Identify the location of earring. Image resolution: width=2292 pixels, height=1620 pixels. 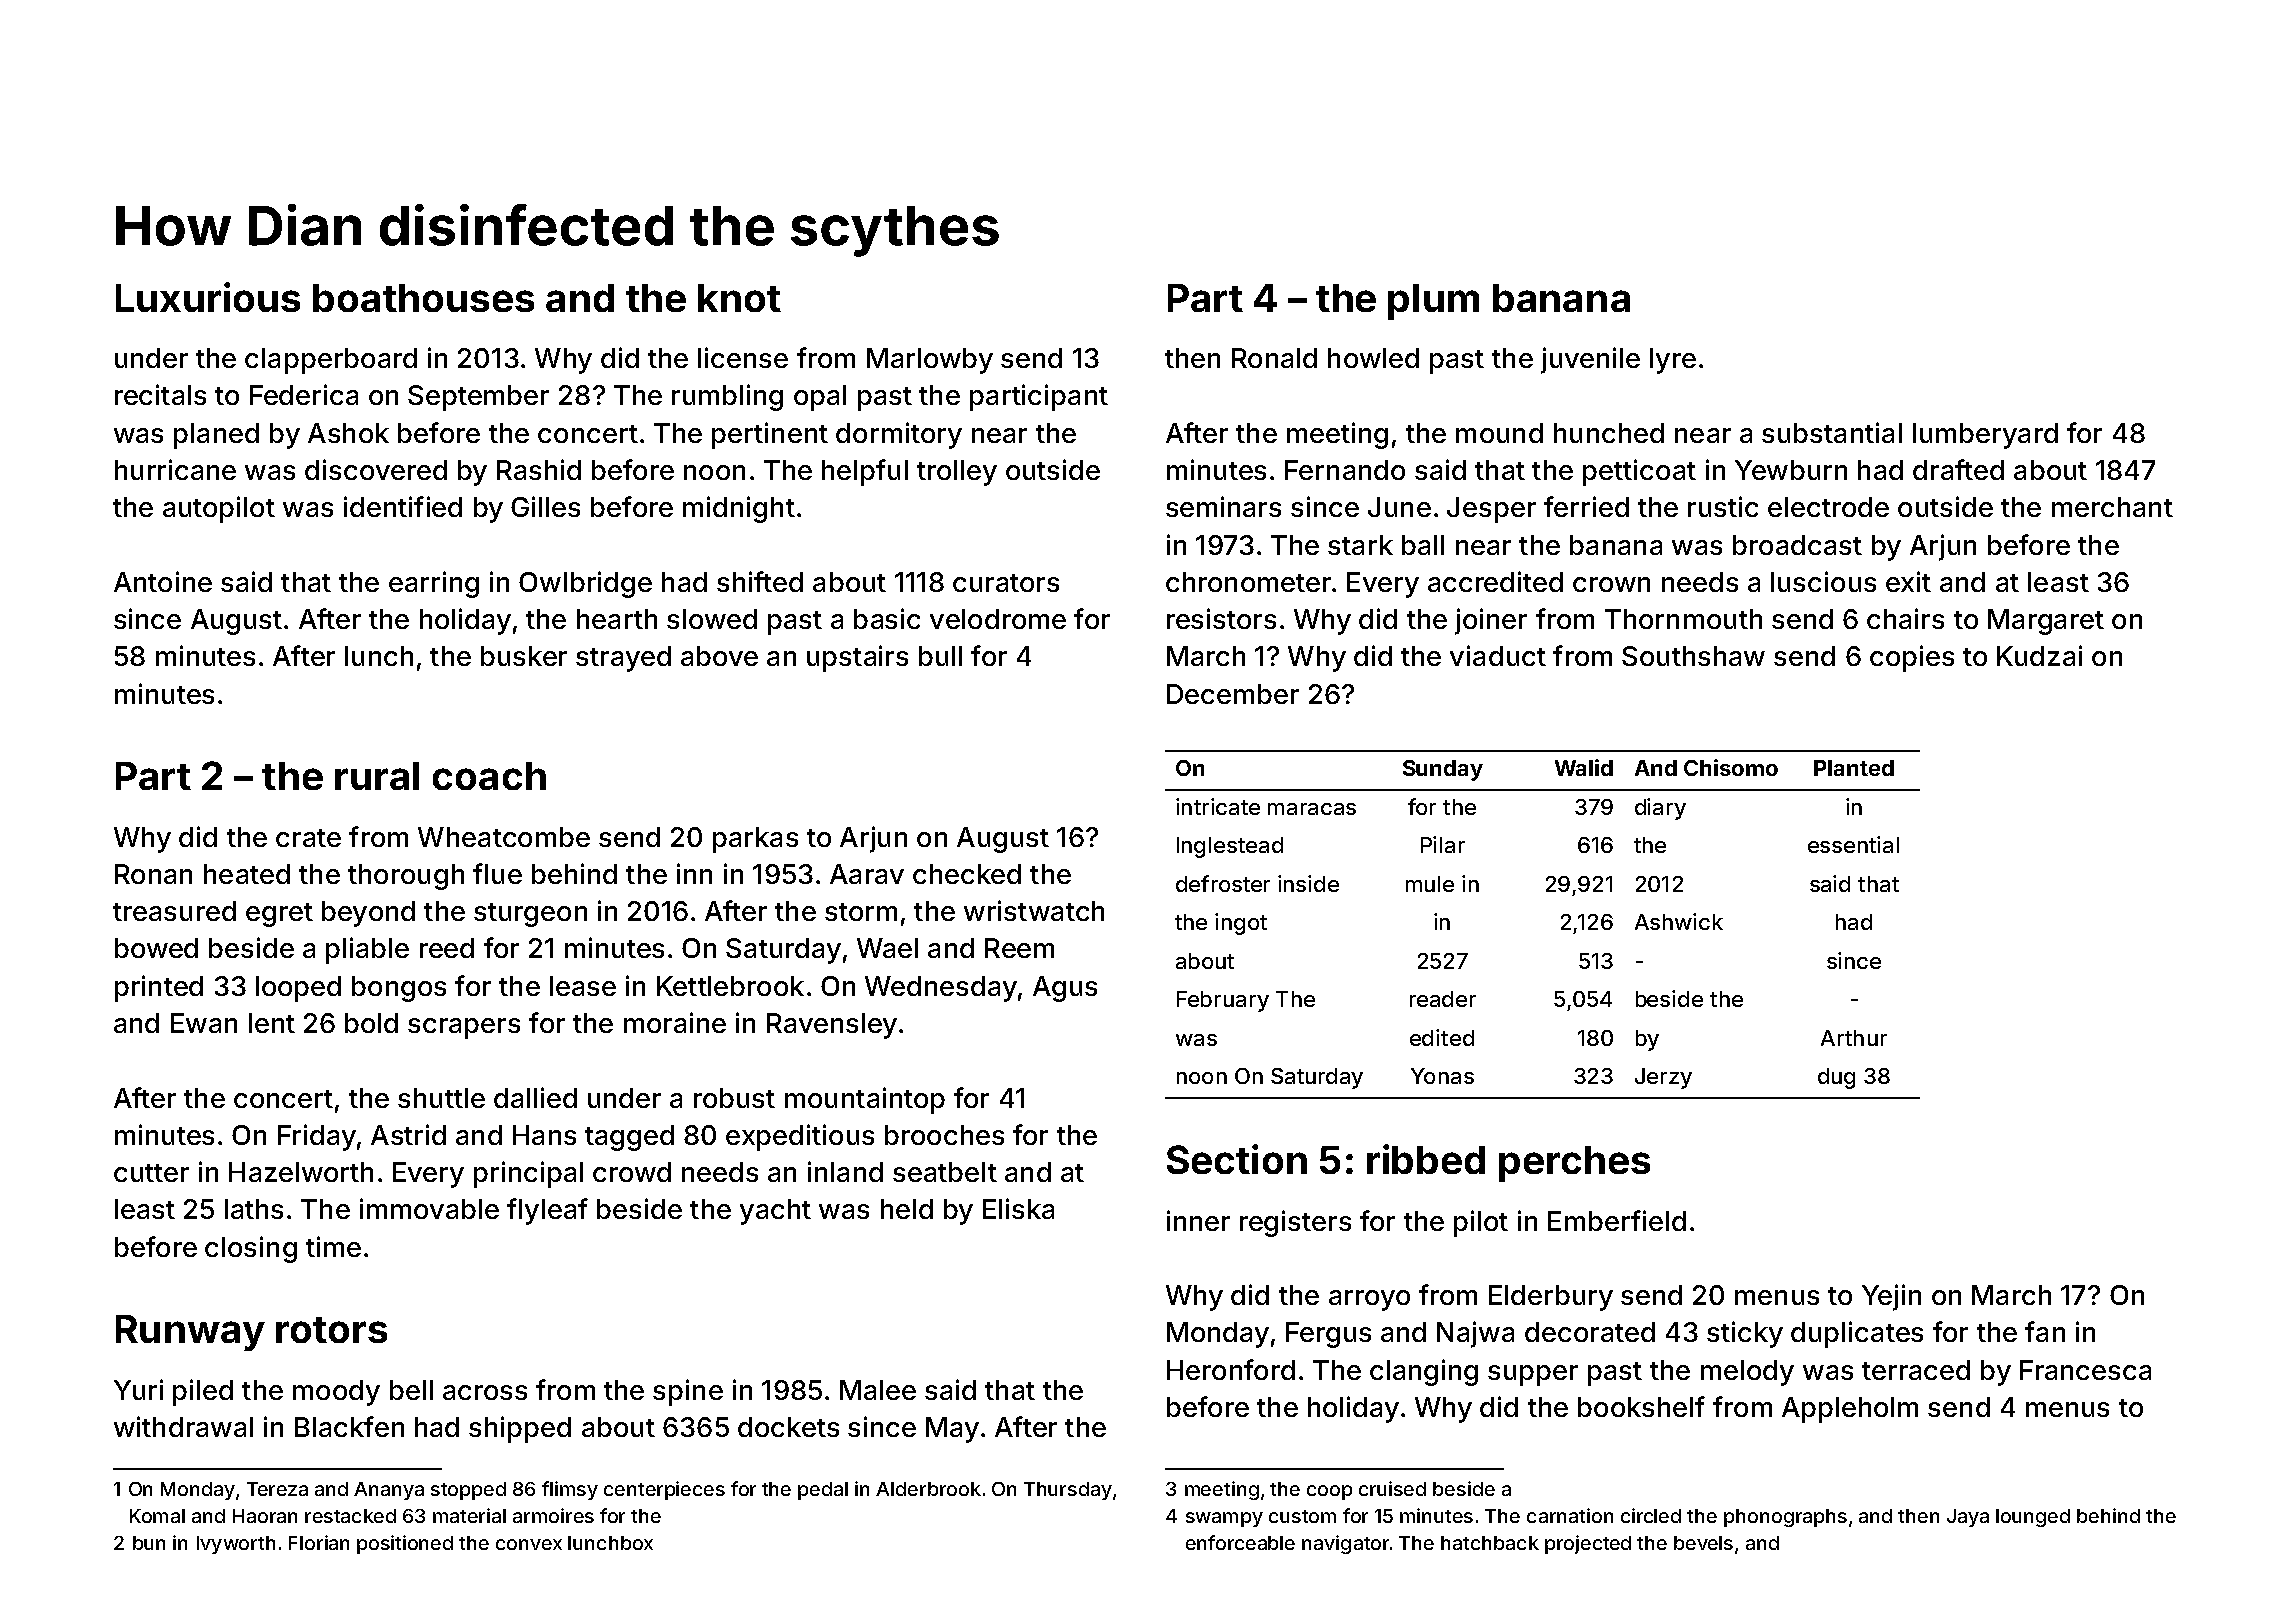
(434, 584).
